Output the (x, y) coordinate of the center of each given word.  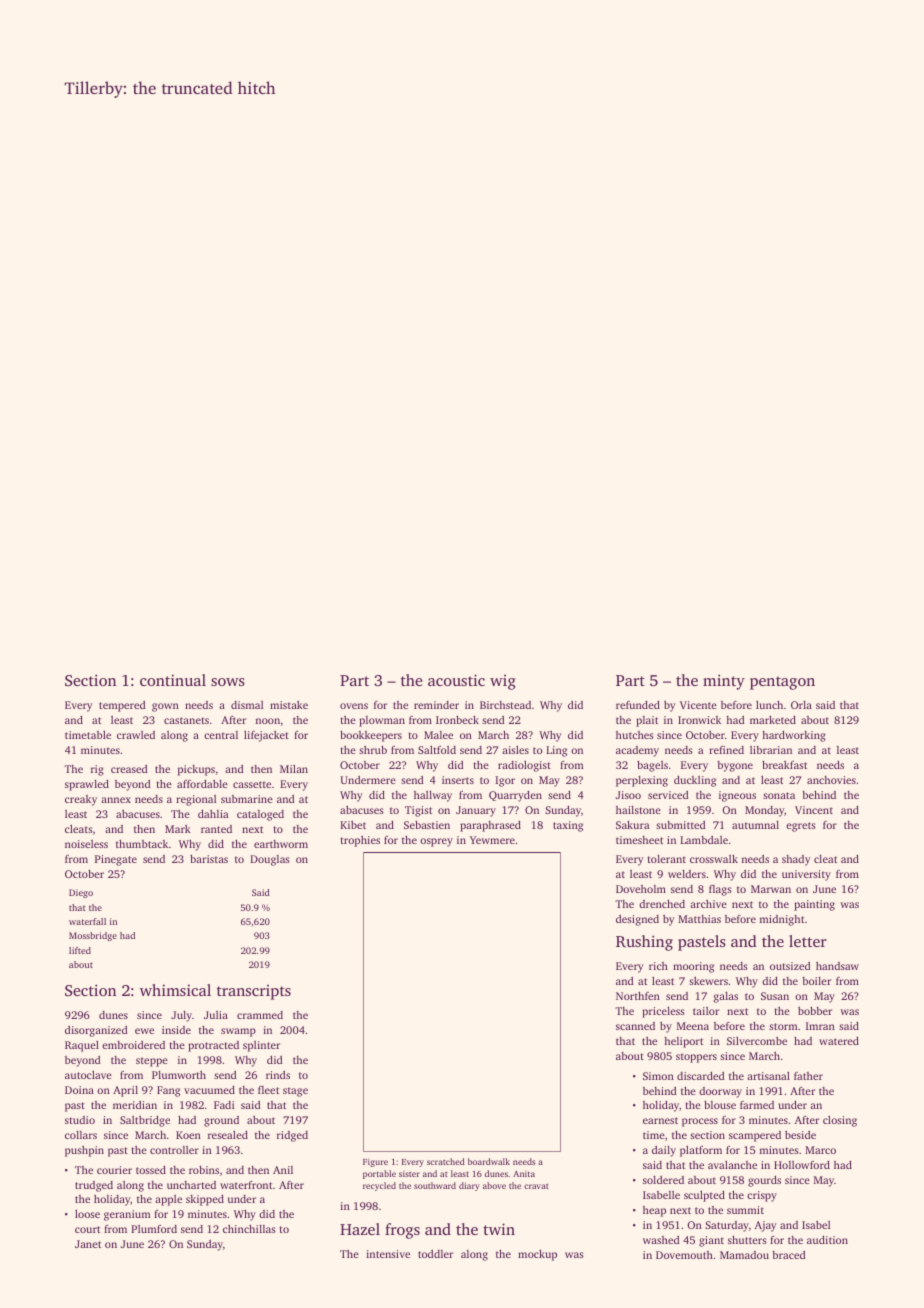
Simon (658, 1076)
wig (503, 682)
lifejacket (266, 736)
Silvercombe (757, 1041)
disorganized (96, 1031)
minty (724, 682)
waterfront (246, 1185)
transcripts (254, 992)
